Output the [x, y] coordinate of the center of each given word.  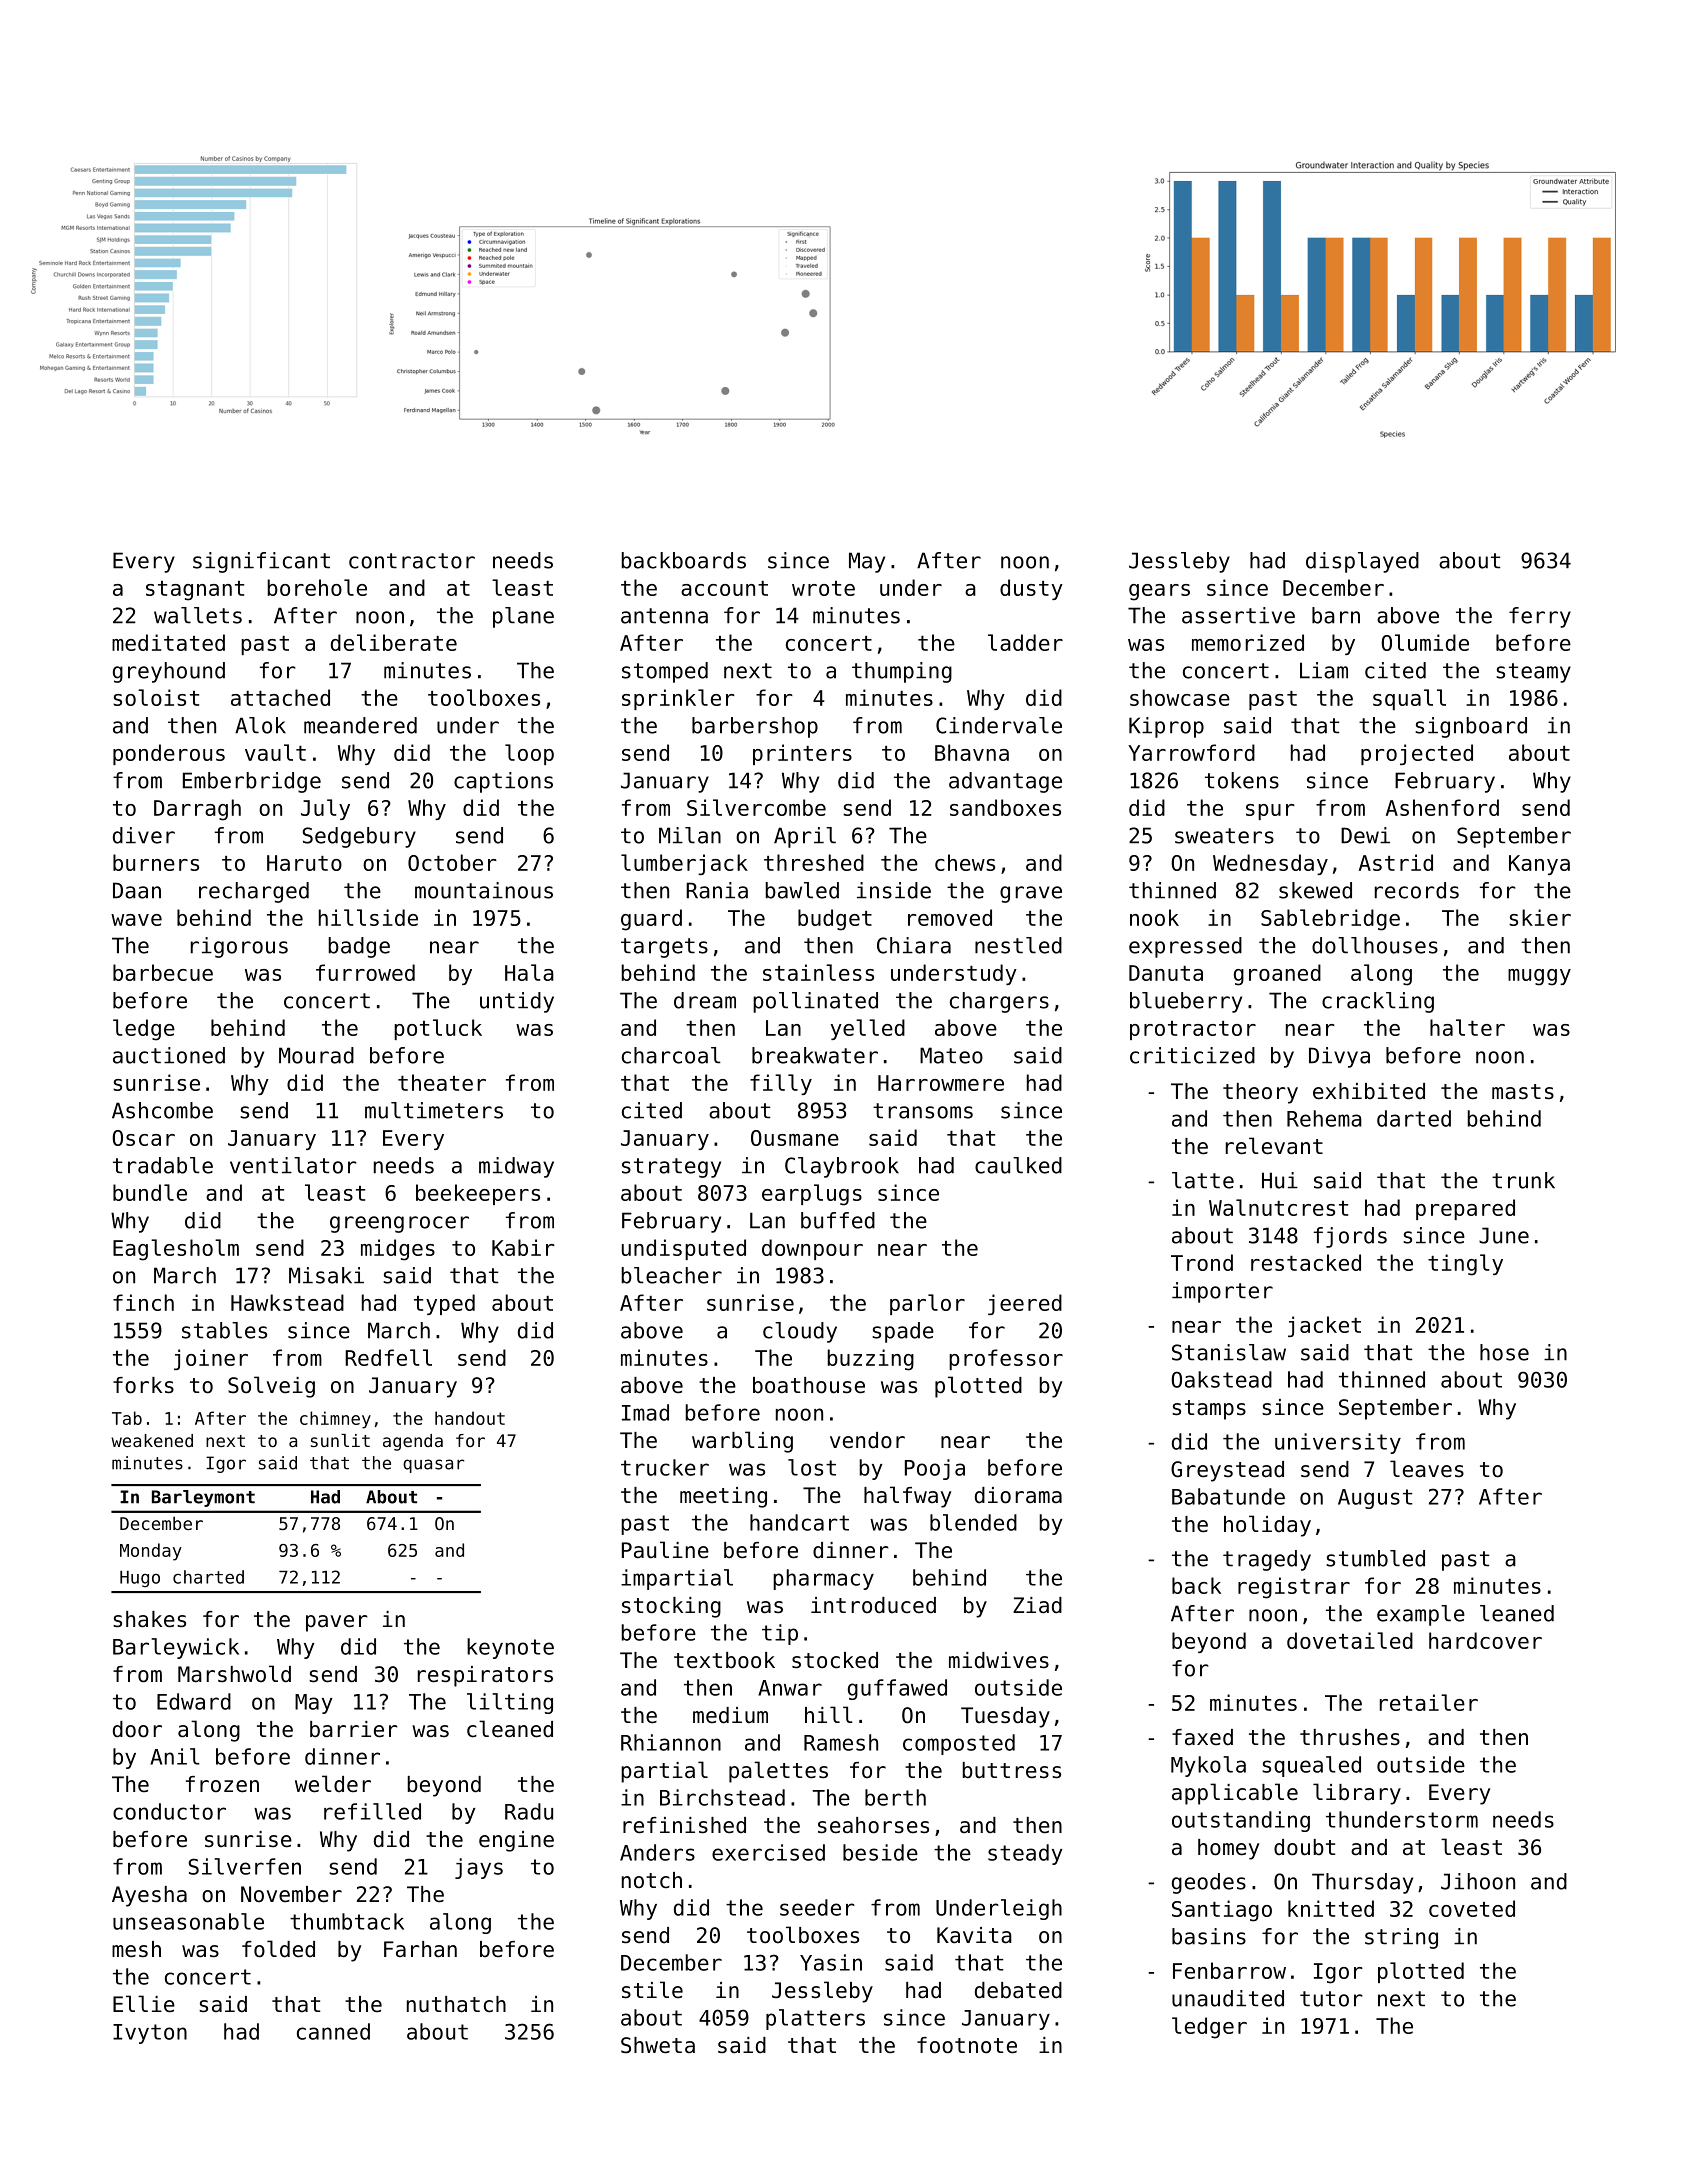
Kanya [1539, 865]
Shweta [658, 2045]
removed [950, 917]
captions [503, 782]
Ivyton [150, 2034]
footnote [967, 2045]
